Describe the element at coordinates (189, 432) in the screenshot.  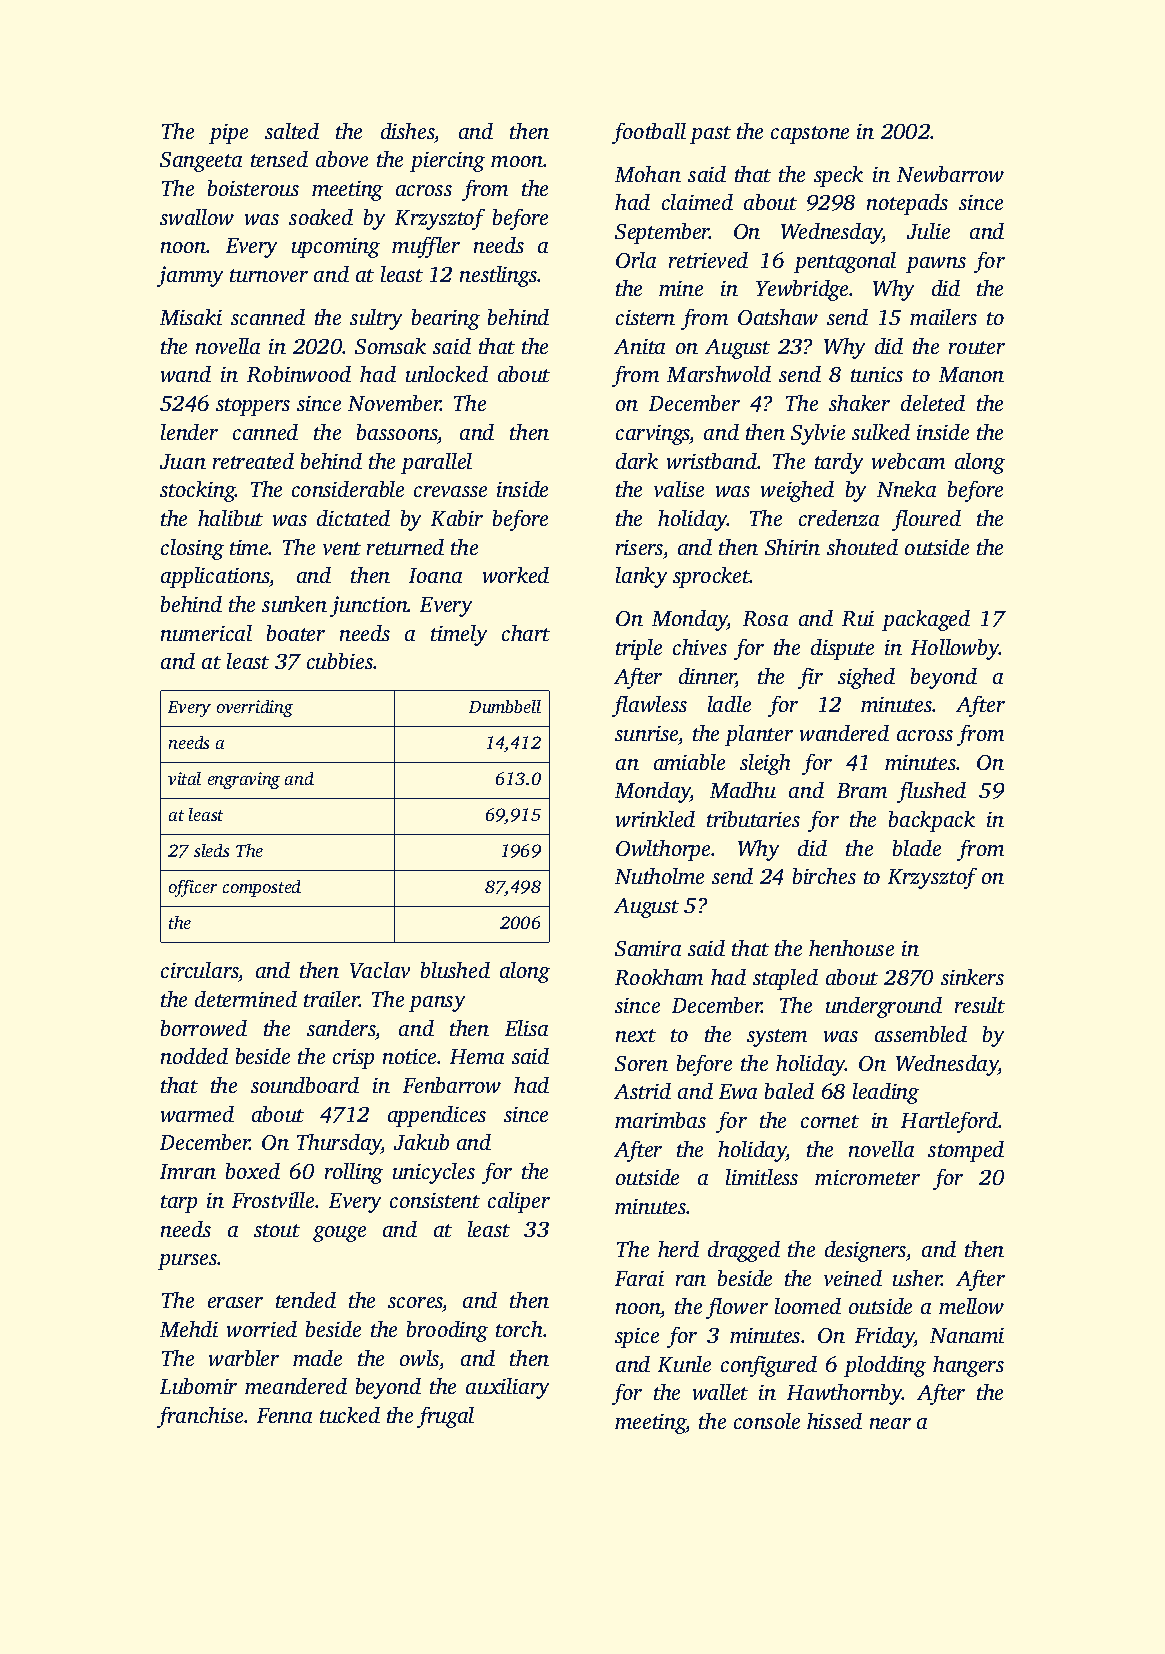
I see `lender` at that location.
